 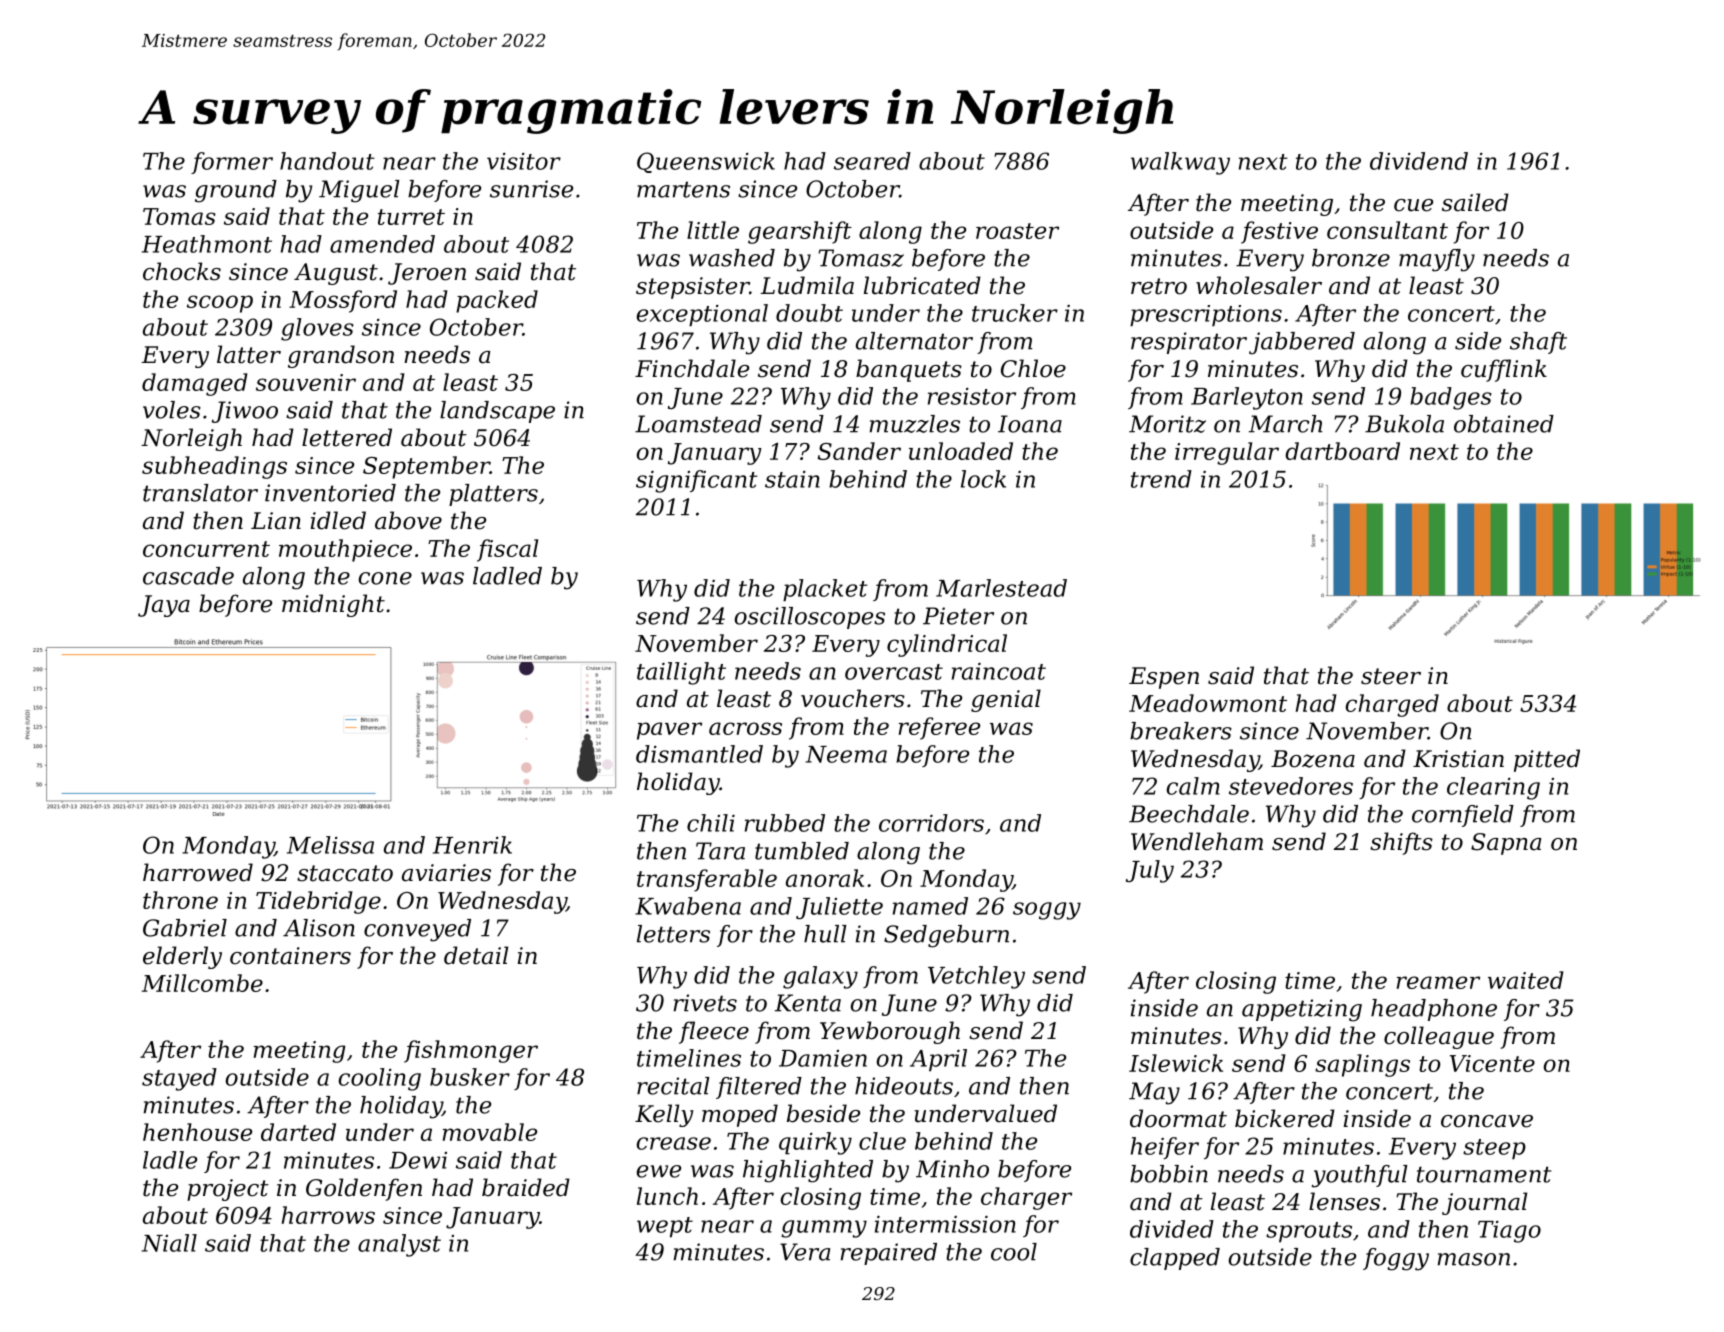 What do you see at coordinates (1401, 843) in the document?
I see `shifts` at bounding box center [1401, 843].
